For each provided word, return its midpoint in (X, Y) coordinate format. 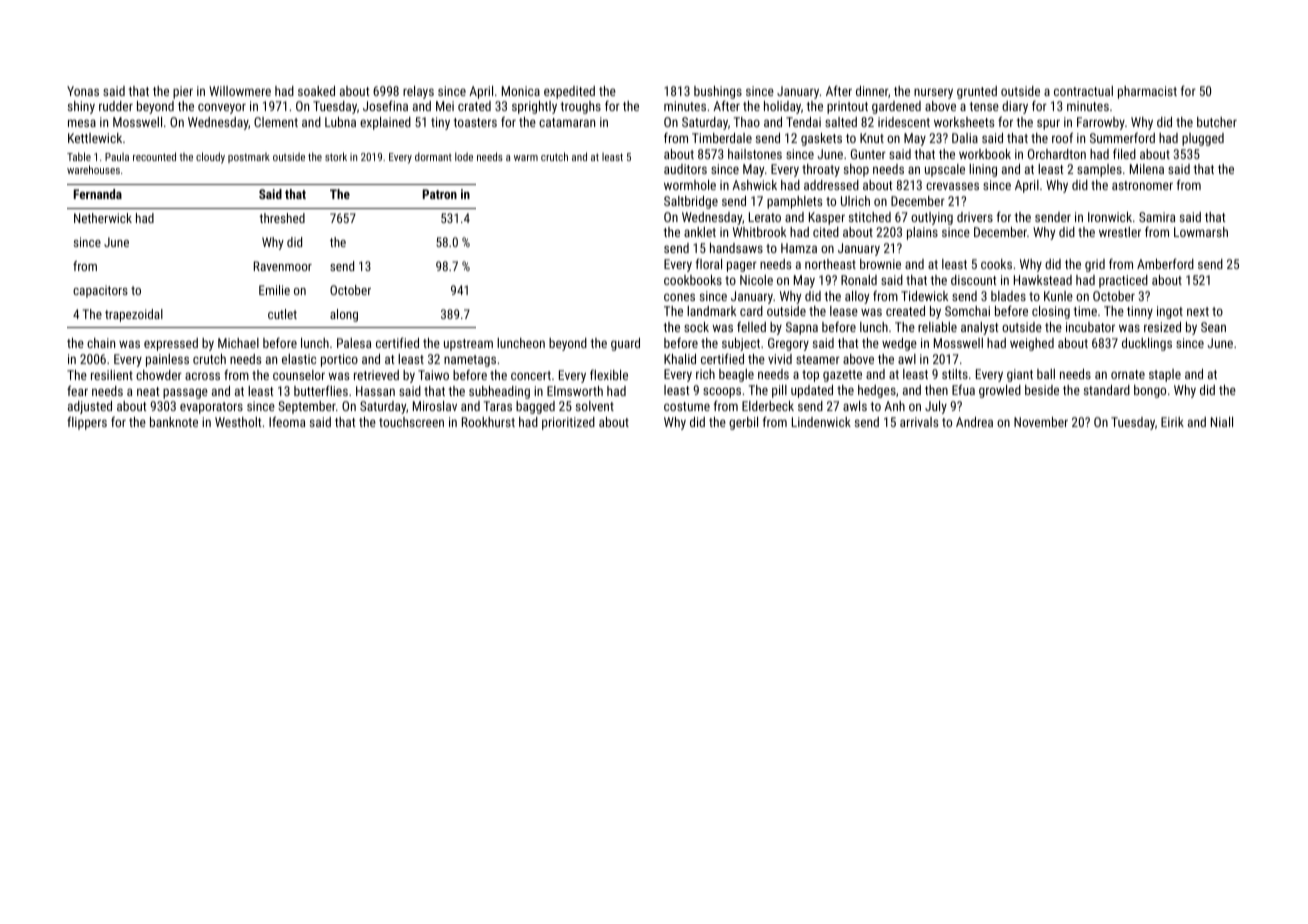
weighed (1032, 344)
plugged (1203, 139)
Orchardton (1057, 154)
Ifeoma (287, 421)
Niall (1222, 422)
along (344, 315)
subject (741, 344)
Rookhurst (488, 422)
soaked (316, 91)
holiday (782, 107)
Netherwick (103, 218)
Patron (440, 194)
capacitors (100, 291)
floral (709, 263)
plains (922, 233)
